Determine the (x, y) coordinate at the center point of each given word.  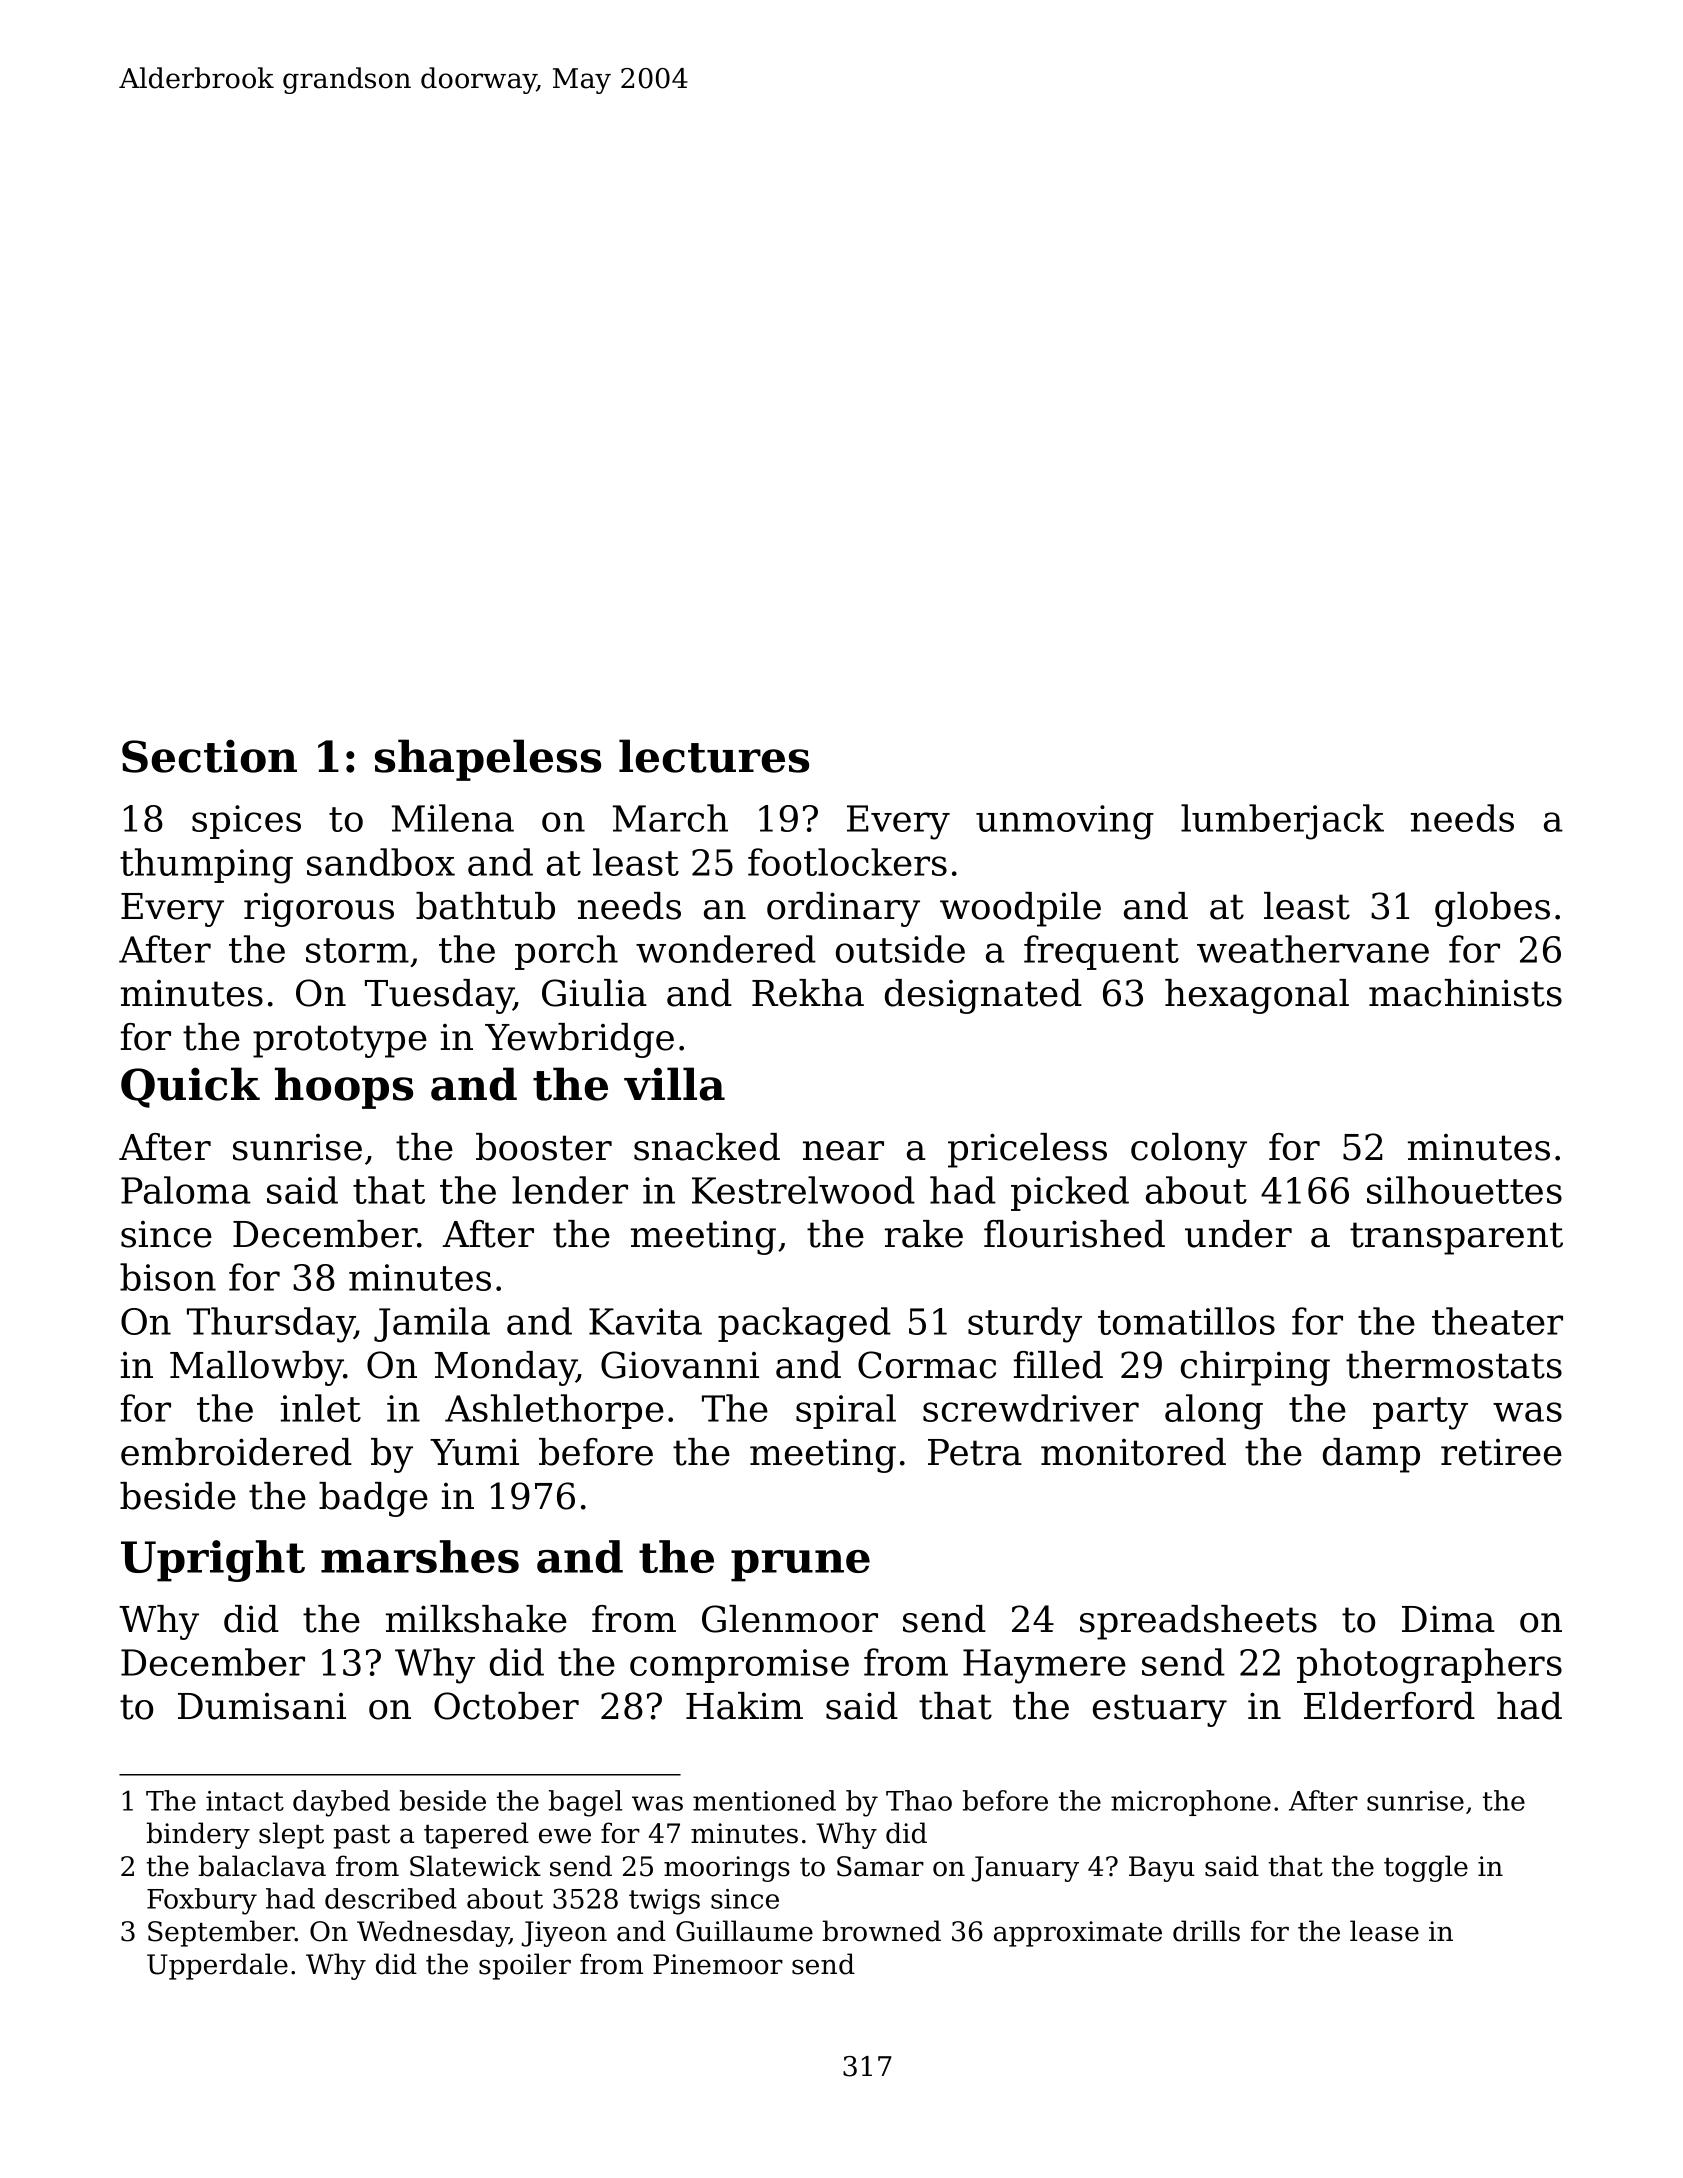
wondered (726, 949)
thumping (206, 866)
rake (924, 1234)
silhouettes (1464, 1190)
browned (882, 1931)
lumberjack (1282, 822)
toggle (1426, 1868)
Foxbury (202, 1901)
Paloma (186, 1190)
